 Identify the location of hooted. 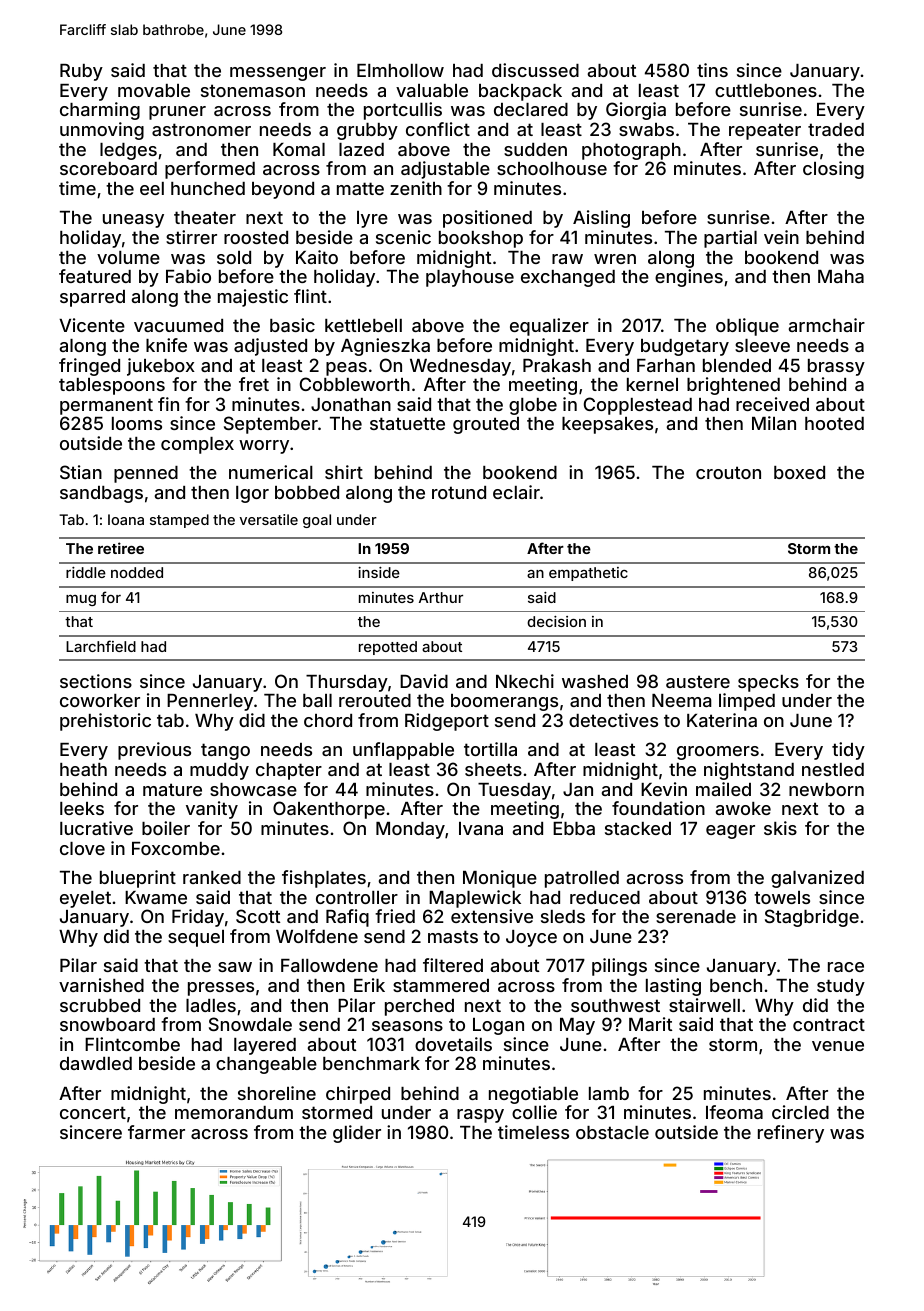
(834, 423).
